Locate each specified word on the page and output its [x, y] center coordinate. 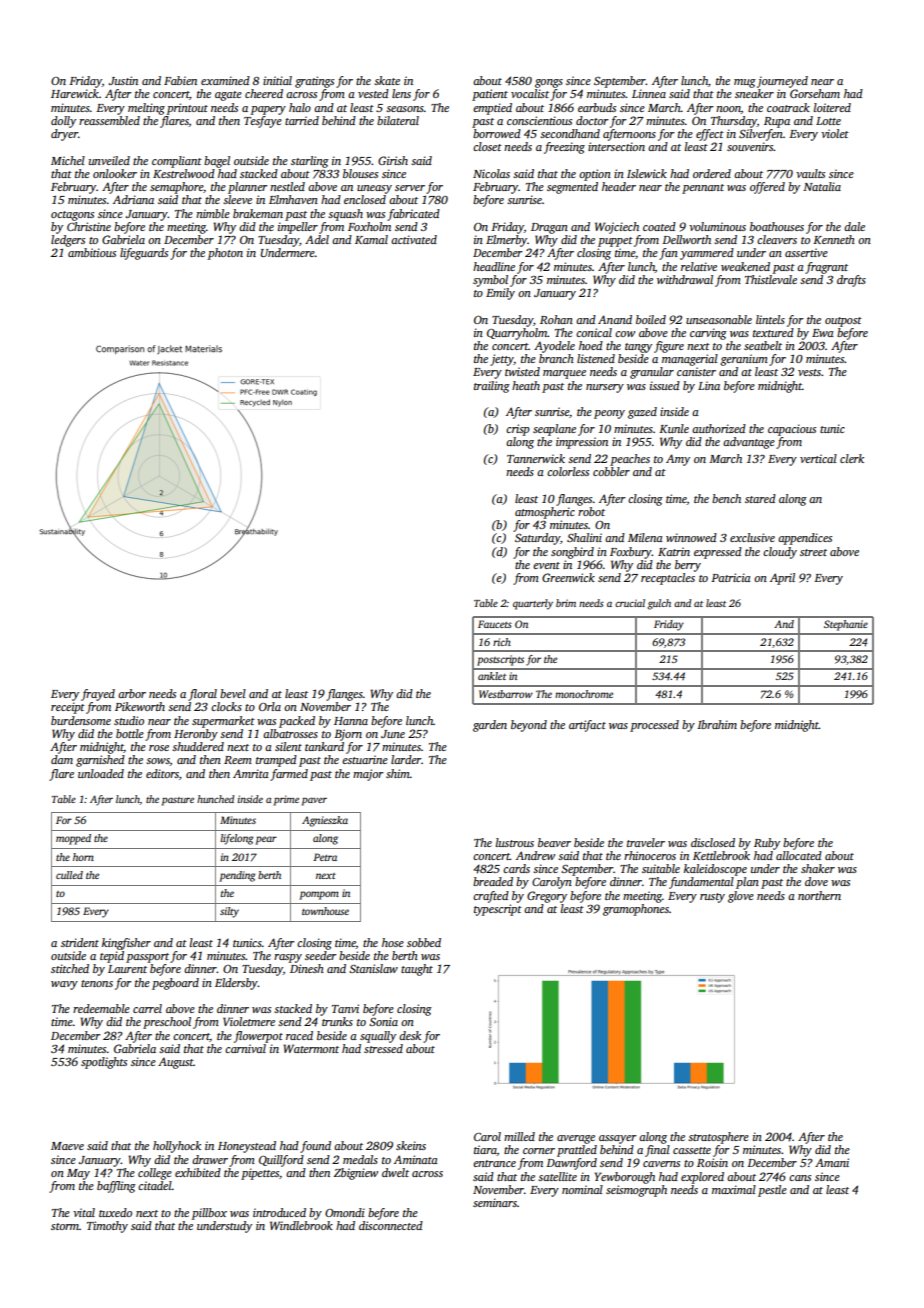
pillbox [209, 1214]
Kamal [371, 239]
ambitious [92, 252]
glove [741, 897]
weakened [745, 266]
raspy [288, 958]
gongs [549, 83]
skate [387, 80]
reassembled [109, 120]
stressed [383, 1048]
